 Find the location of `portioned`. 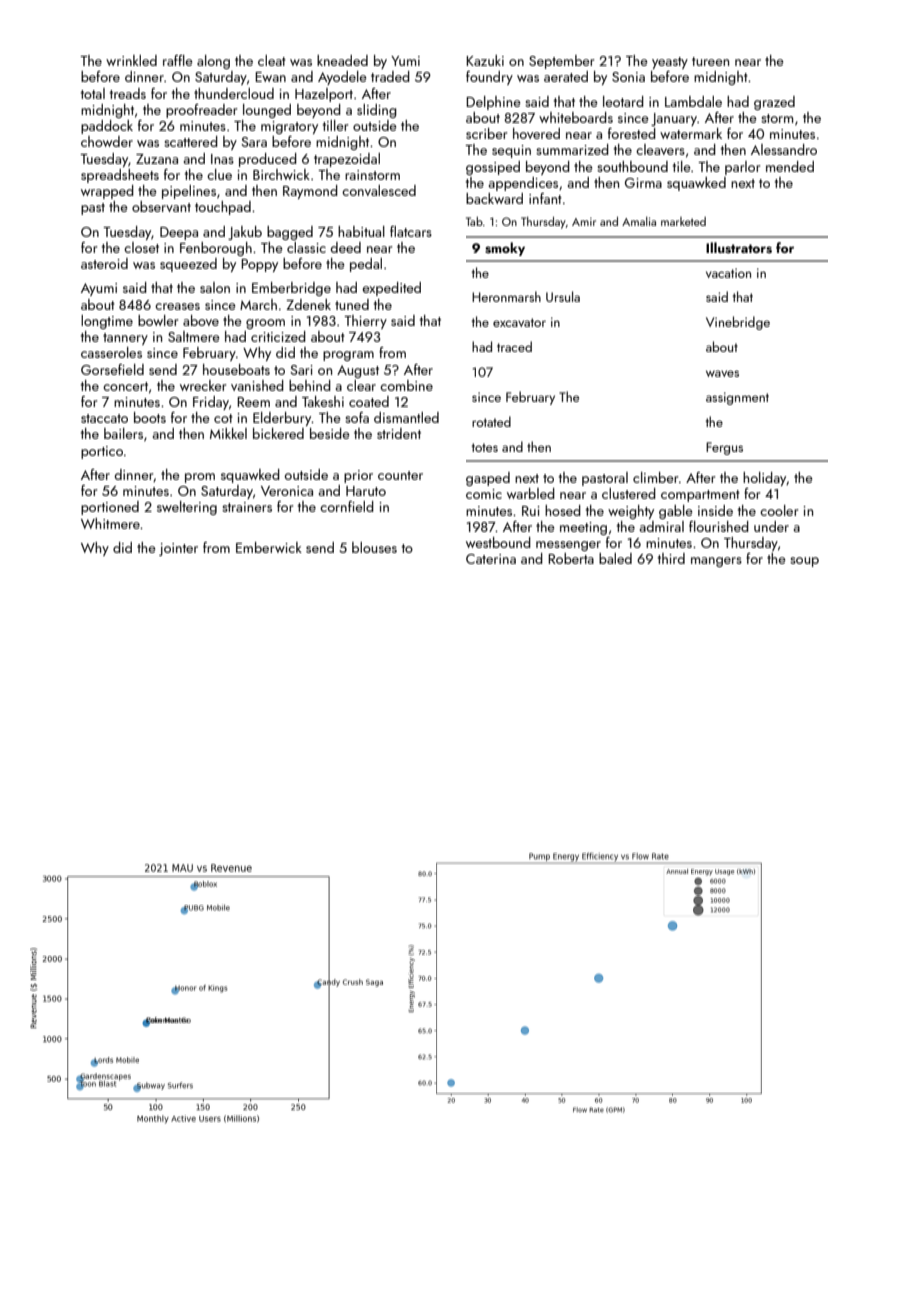

portioned is located at coordinates (110, 508).
